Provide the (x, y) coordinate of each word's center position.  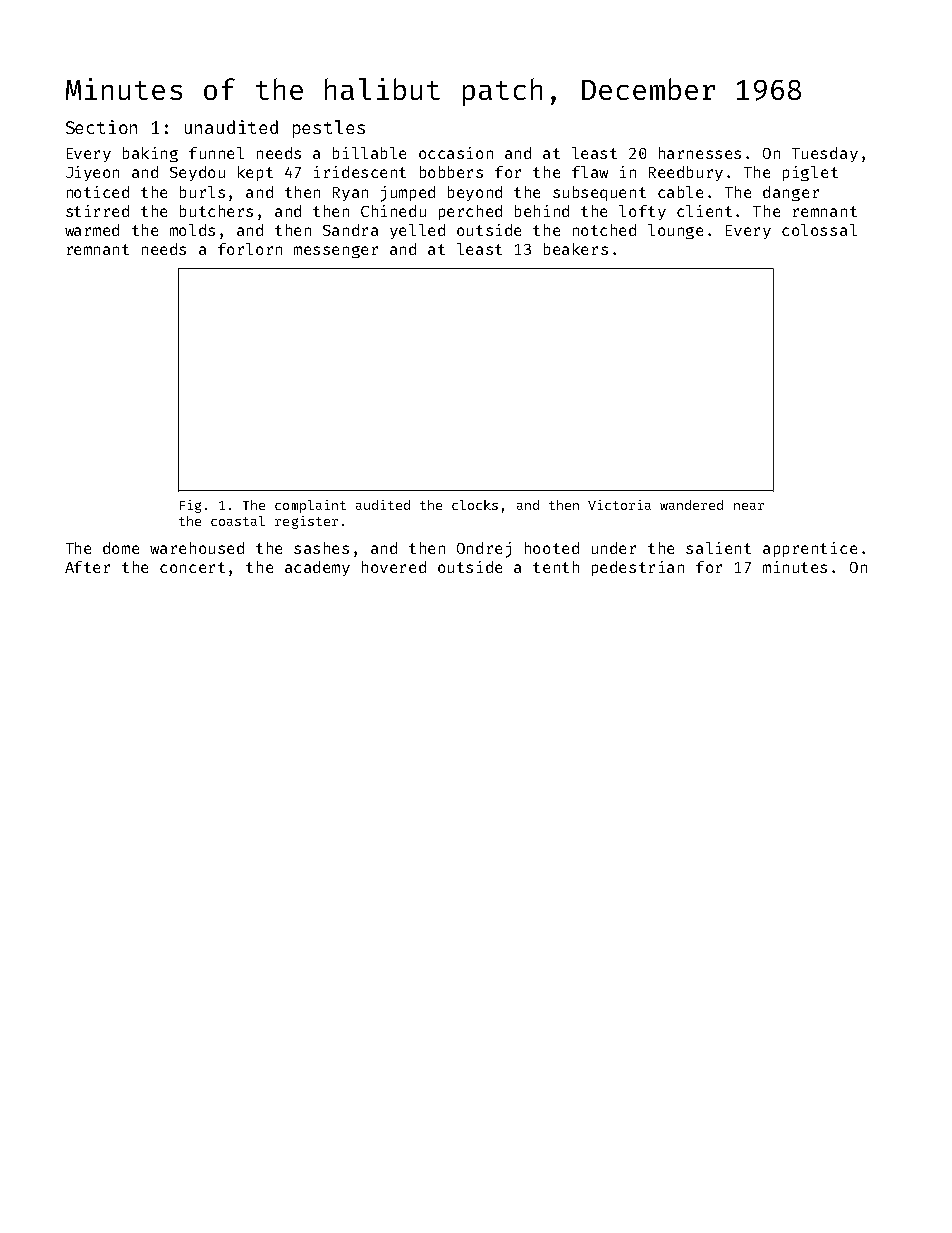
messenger (336, 252)
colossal (819, 230)
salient (718, 548)
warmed (92, 230)
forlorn (250, 249)
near (749, 506)
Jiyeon (92, 173)
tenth (556, 567)
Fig (190, 506)
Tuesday (825, 154)
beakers (576, 249)
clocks (475, 505)
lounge (675, 231)
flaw (590, 172)
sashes (321, 548)
